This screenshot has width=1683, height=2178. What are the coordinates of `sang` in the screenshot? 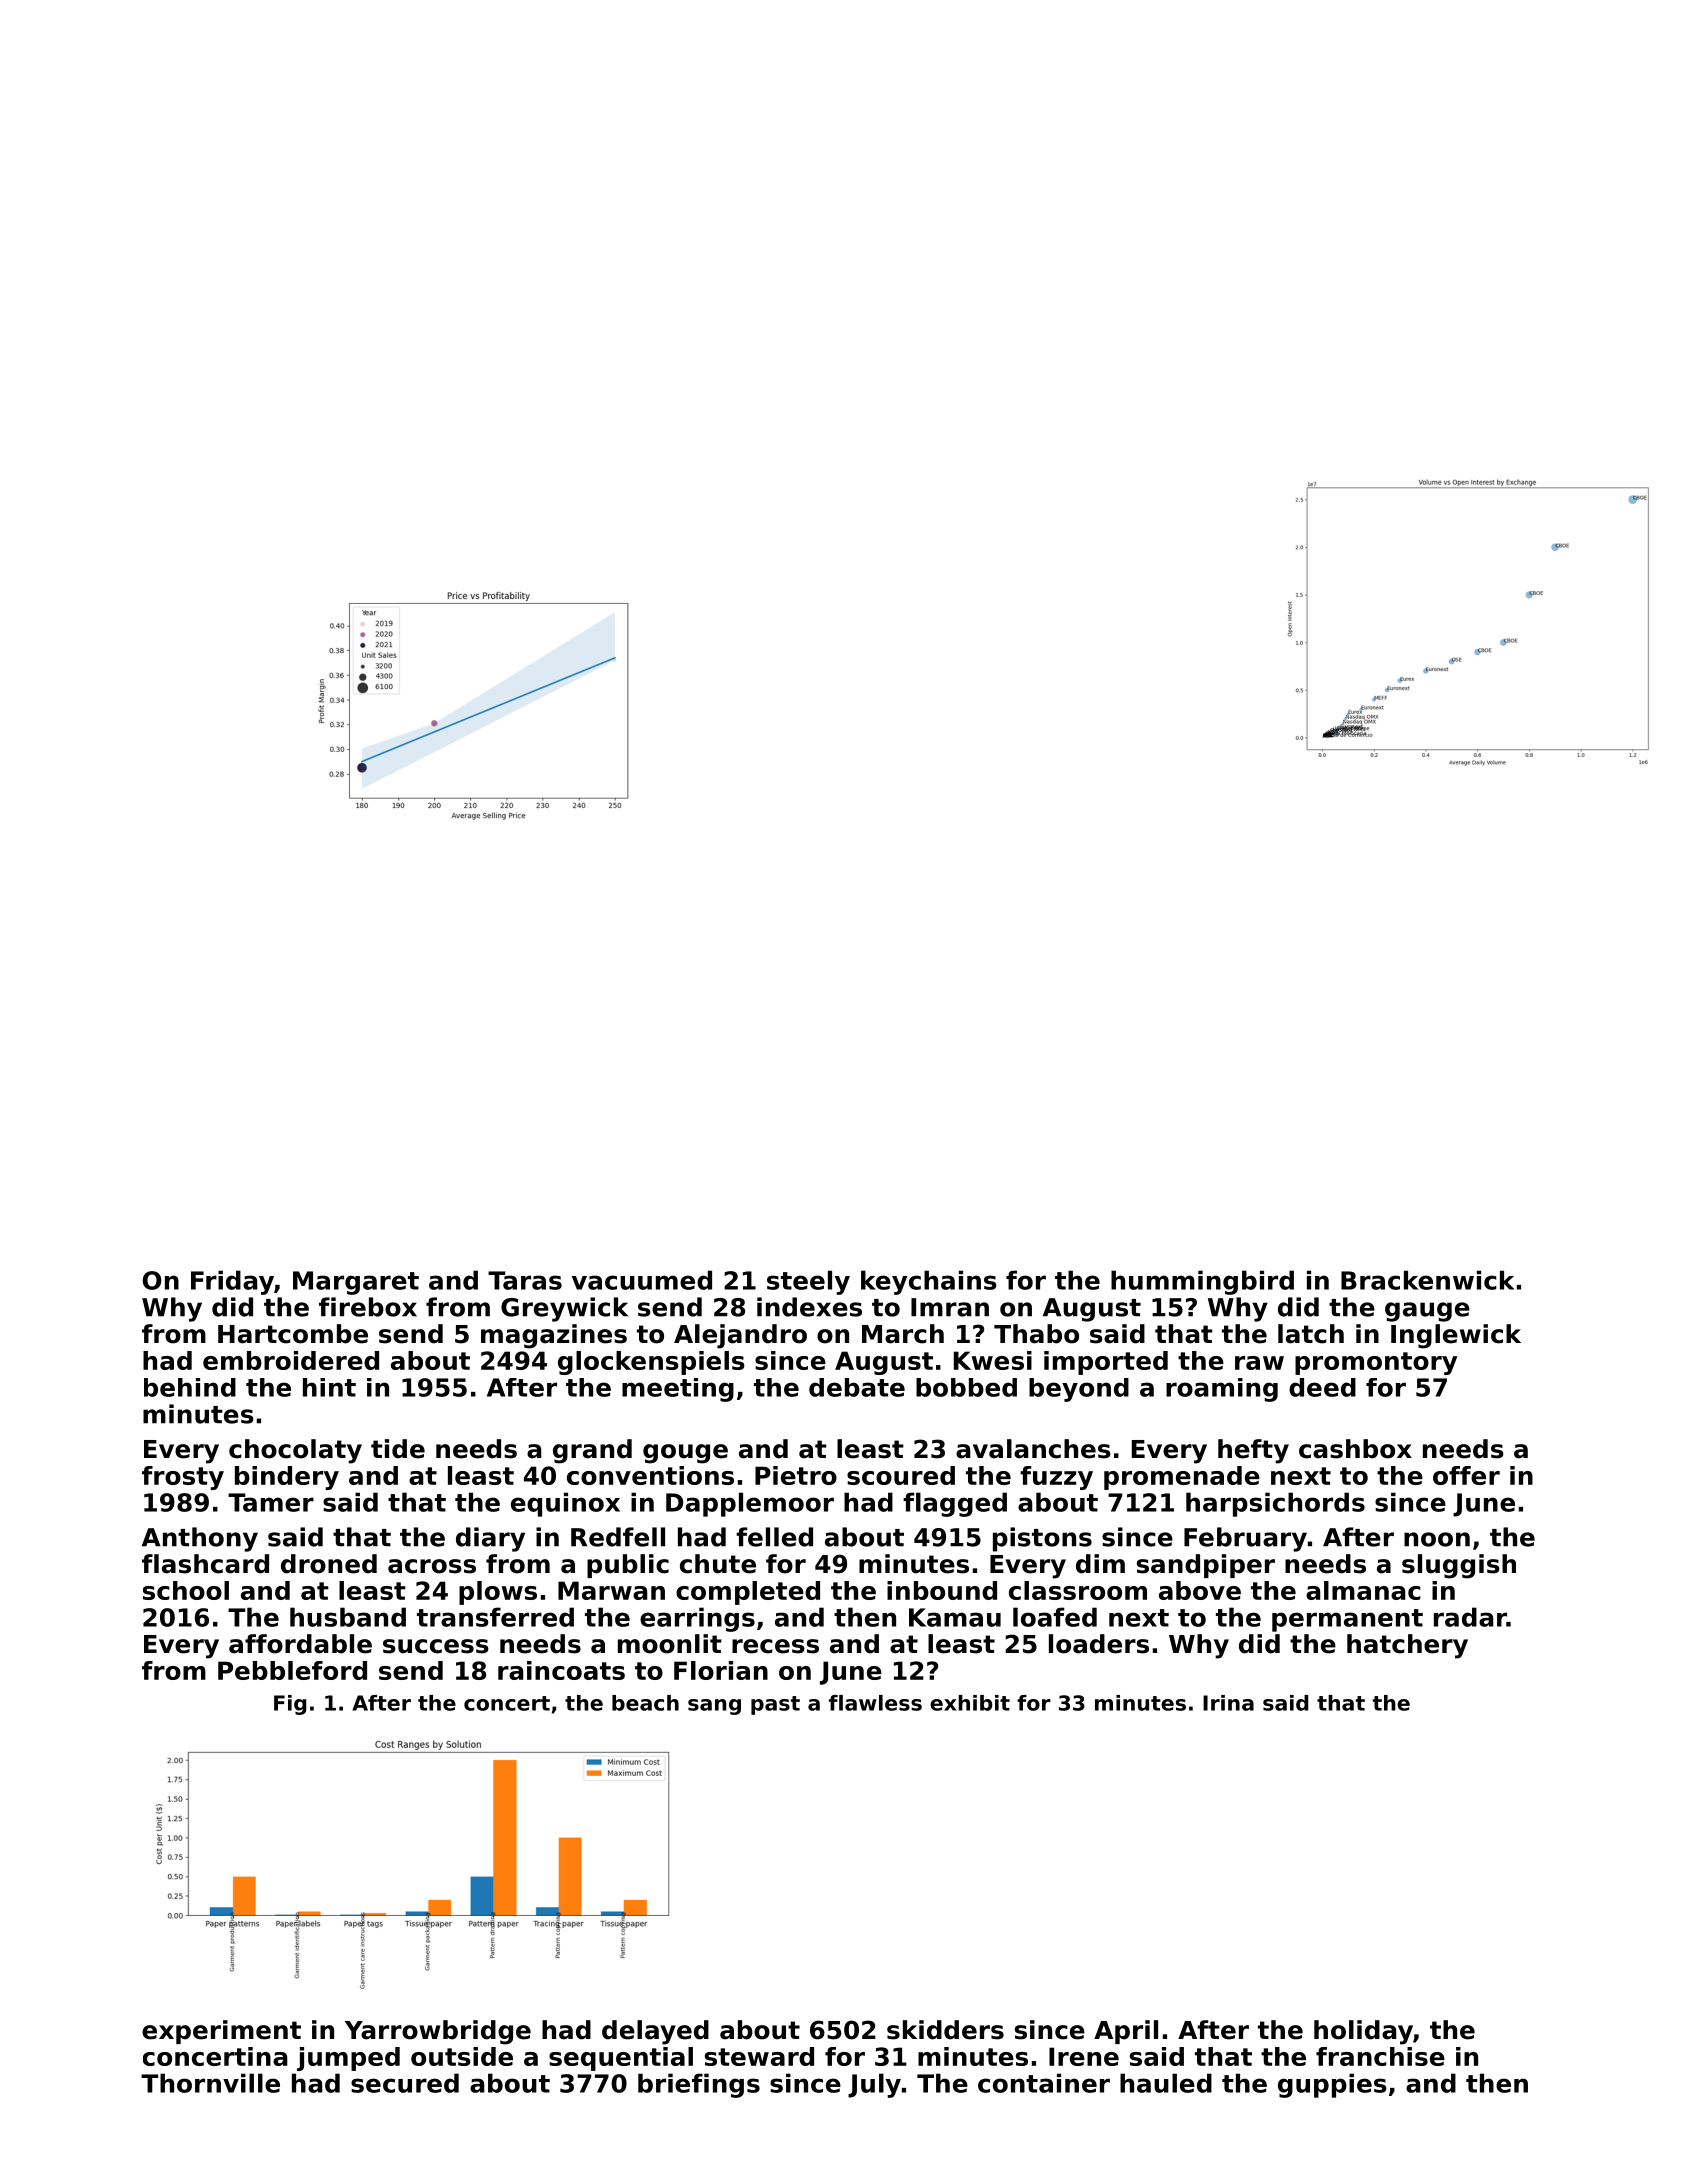 It's located at (714, 1707).
